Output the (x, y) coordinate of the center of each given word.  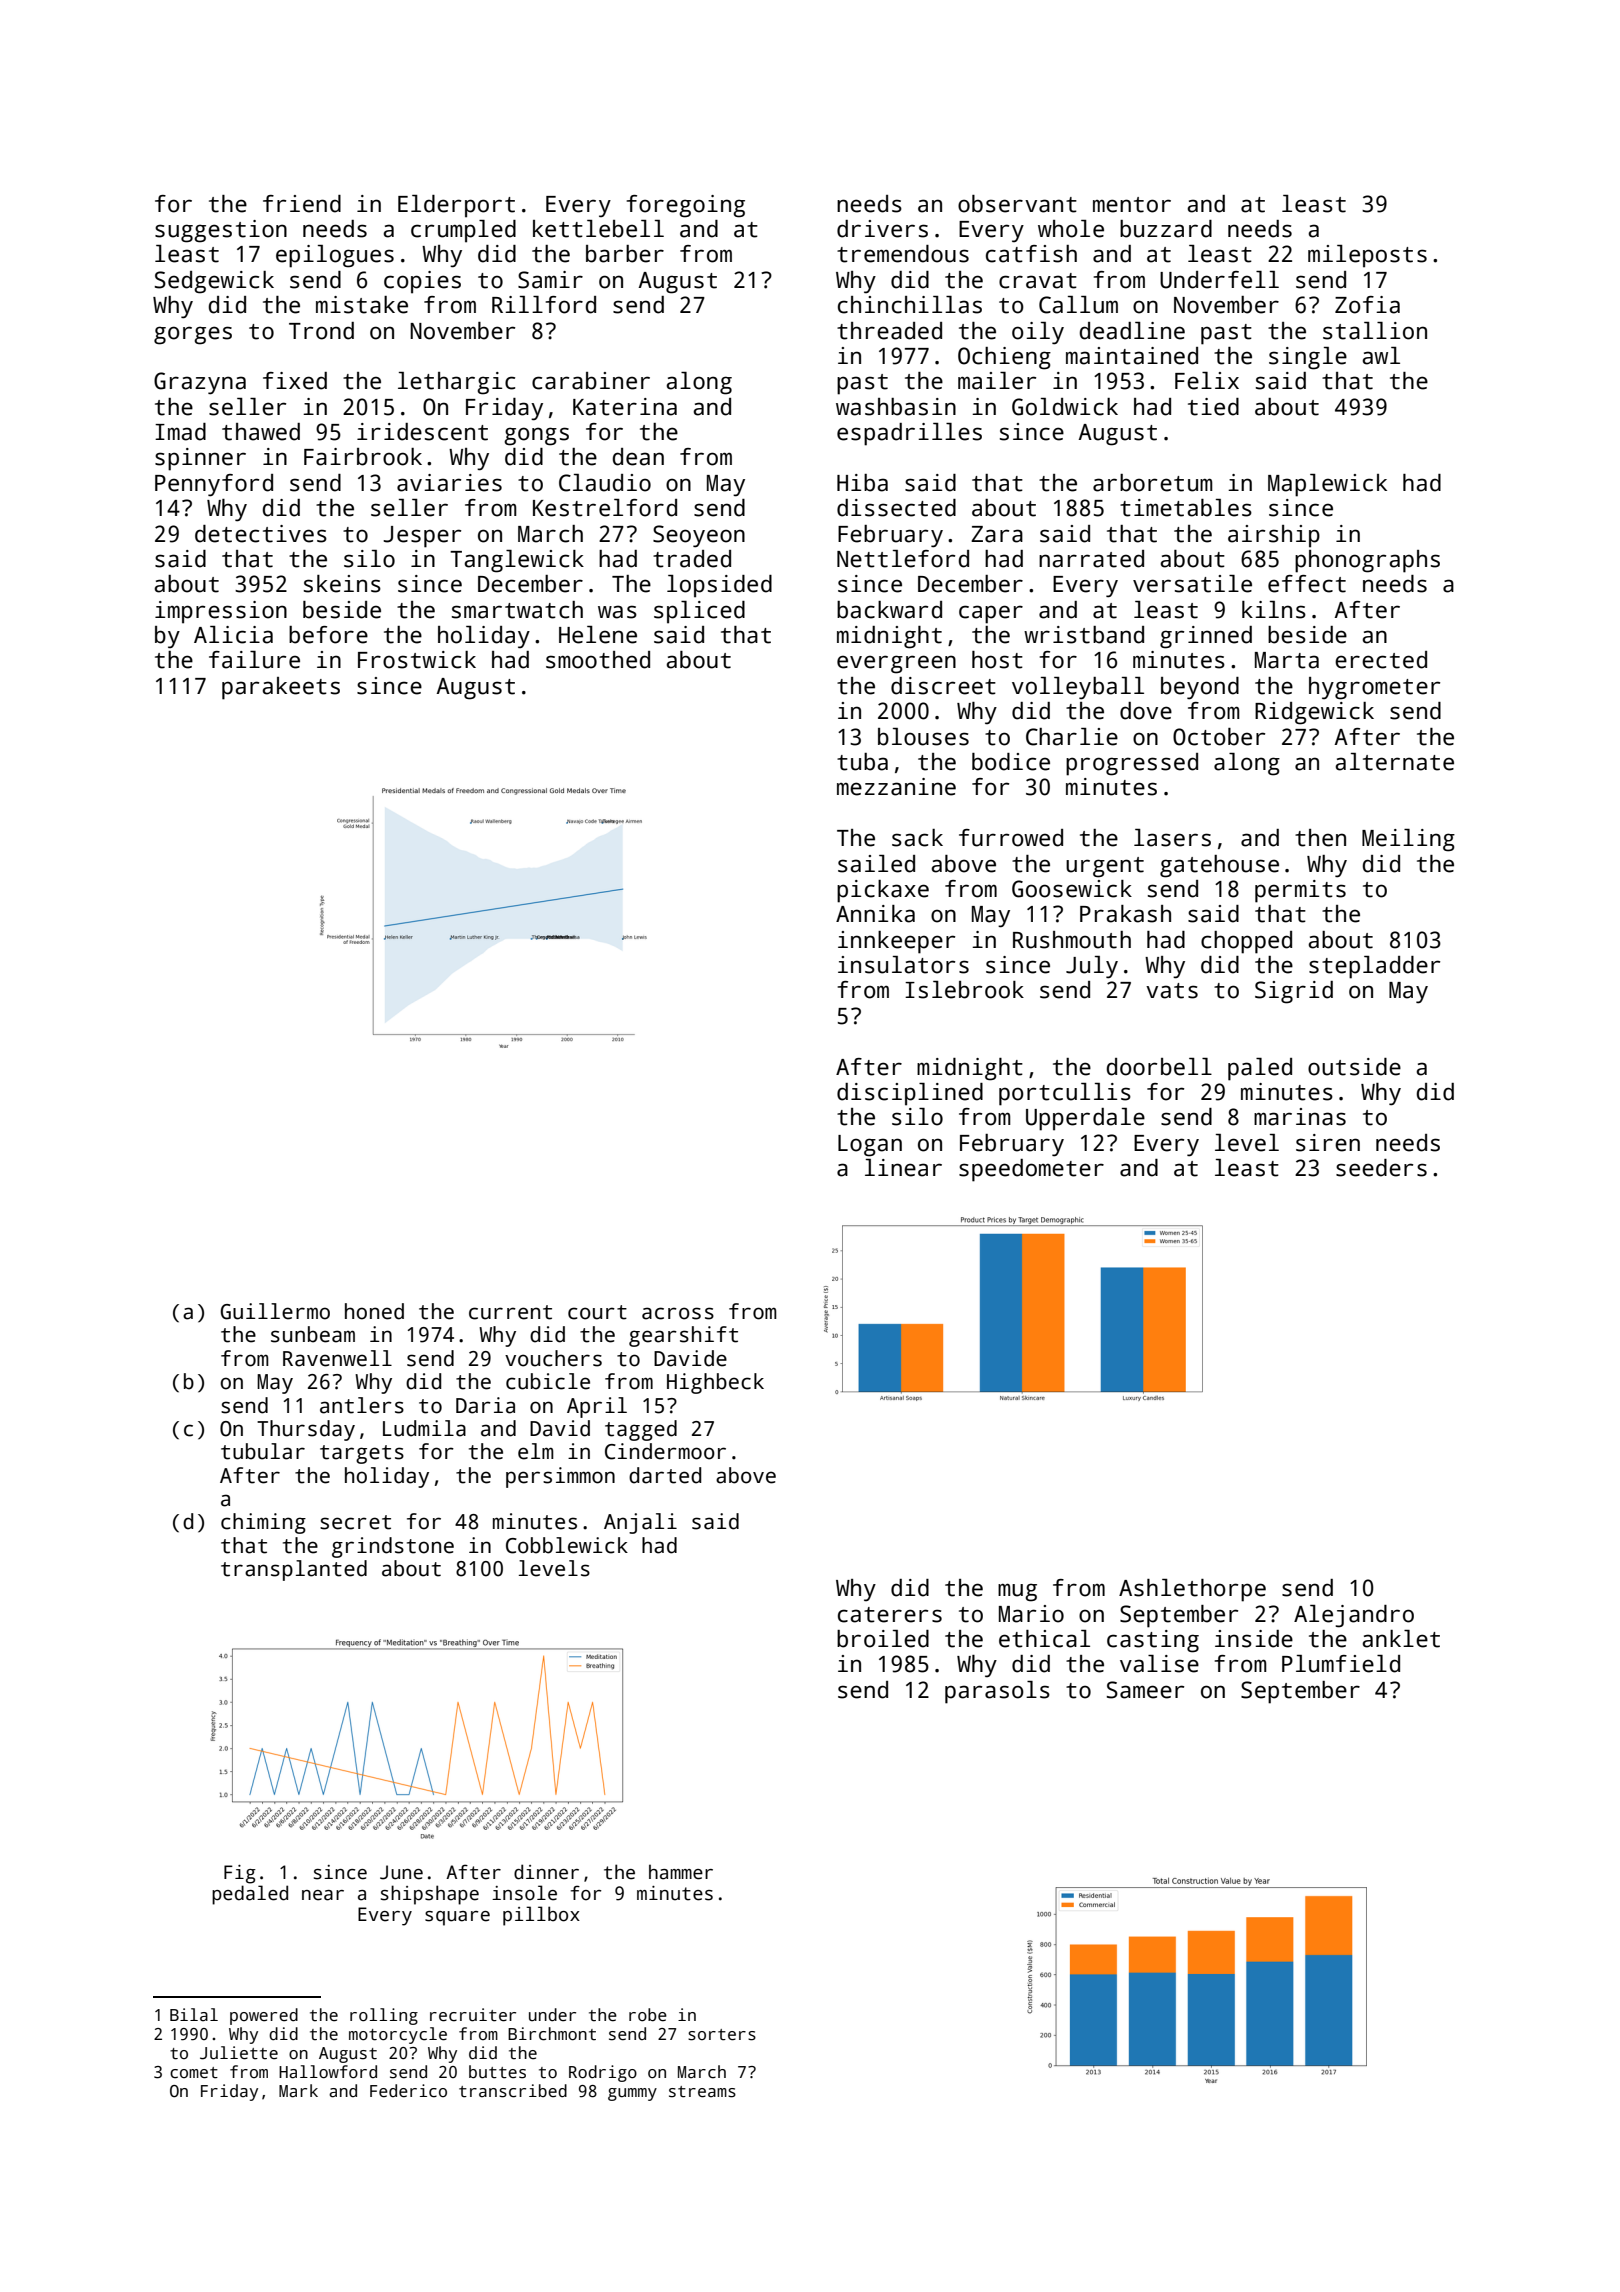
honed (374, 1311)
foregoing (686, 206)
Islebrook (964, 990)
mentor (1132, 205)
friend (302, 204)
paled (1260, 1069)
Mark (298, 2091)
